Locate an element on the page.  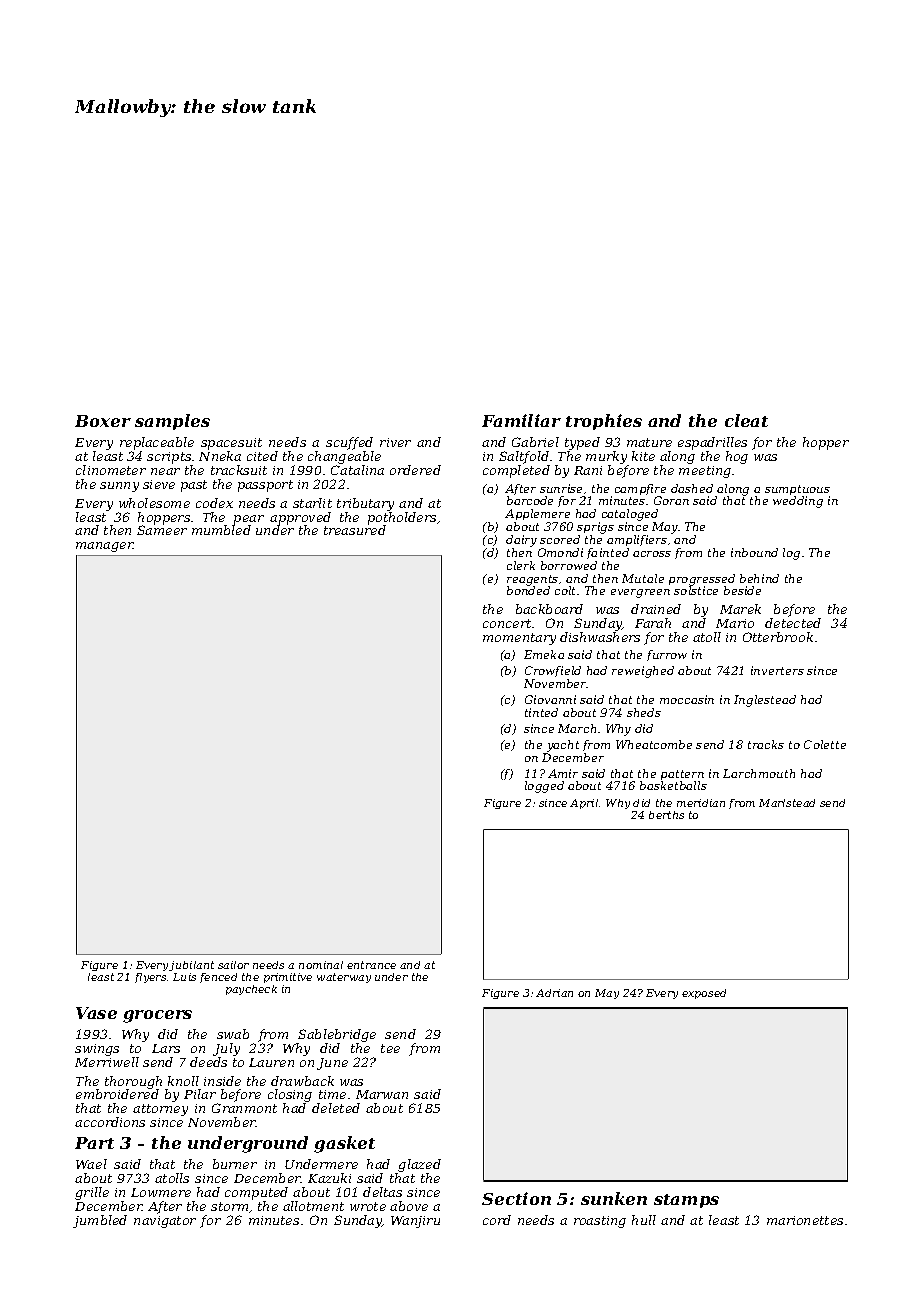
treasured is located at coordinates (355, 530).
